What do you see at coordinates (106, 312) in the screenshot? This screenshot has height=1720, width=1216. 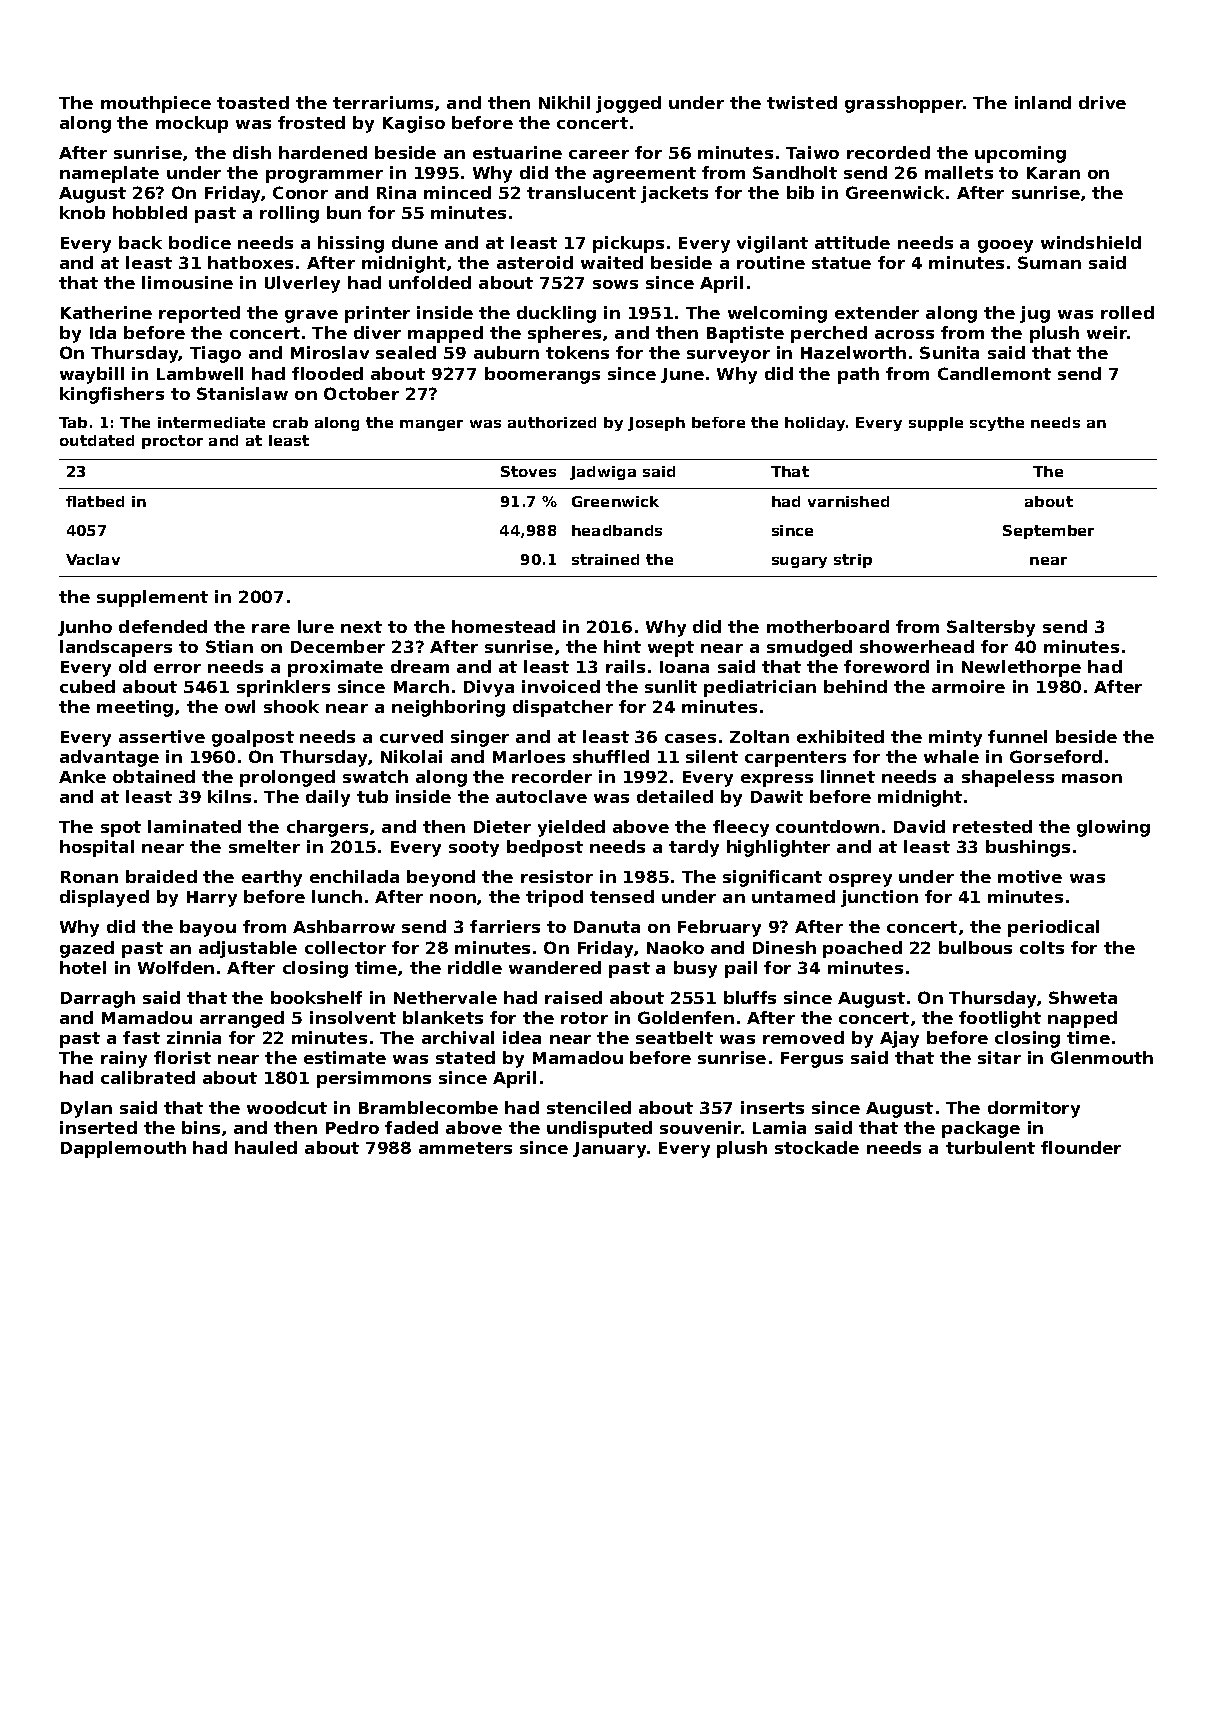 I see `Katherine` at bounding box center [106, 312].
